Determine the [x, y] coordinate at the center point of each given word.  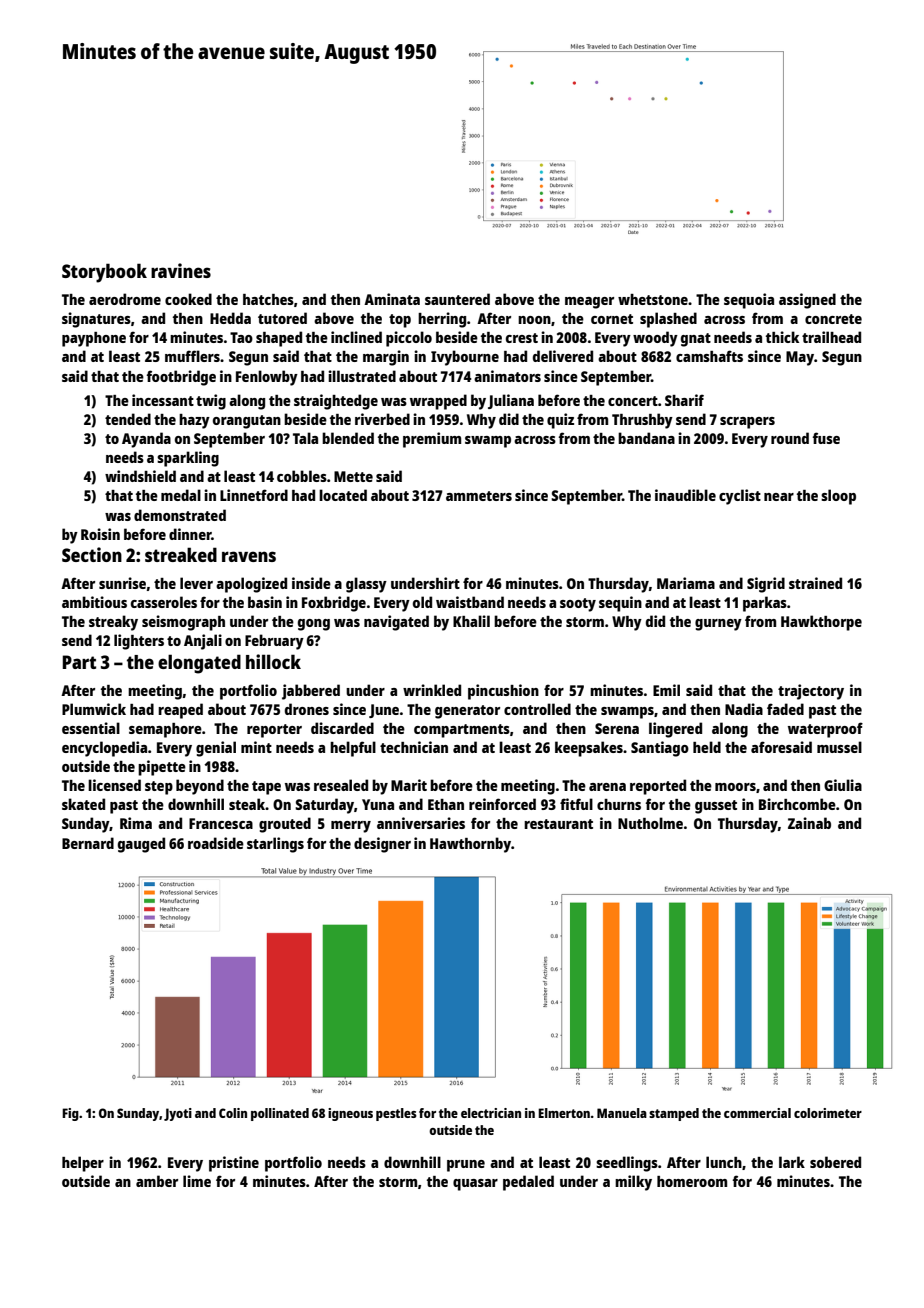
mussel [839, 747]
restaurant [558, 824]
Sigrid [766, 585]
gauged [141, 845]
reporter [274, 731]
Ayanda [146, 440]
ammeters [479, 496]
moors [735, 787]
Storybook [104, 273]
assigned [807, 301]
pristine [234, 1164]
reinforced [502, 804]
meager [589, 303]
